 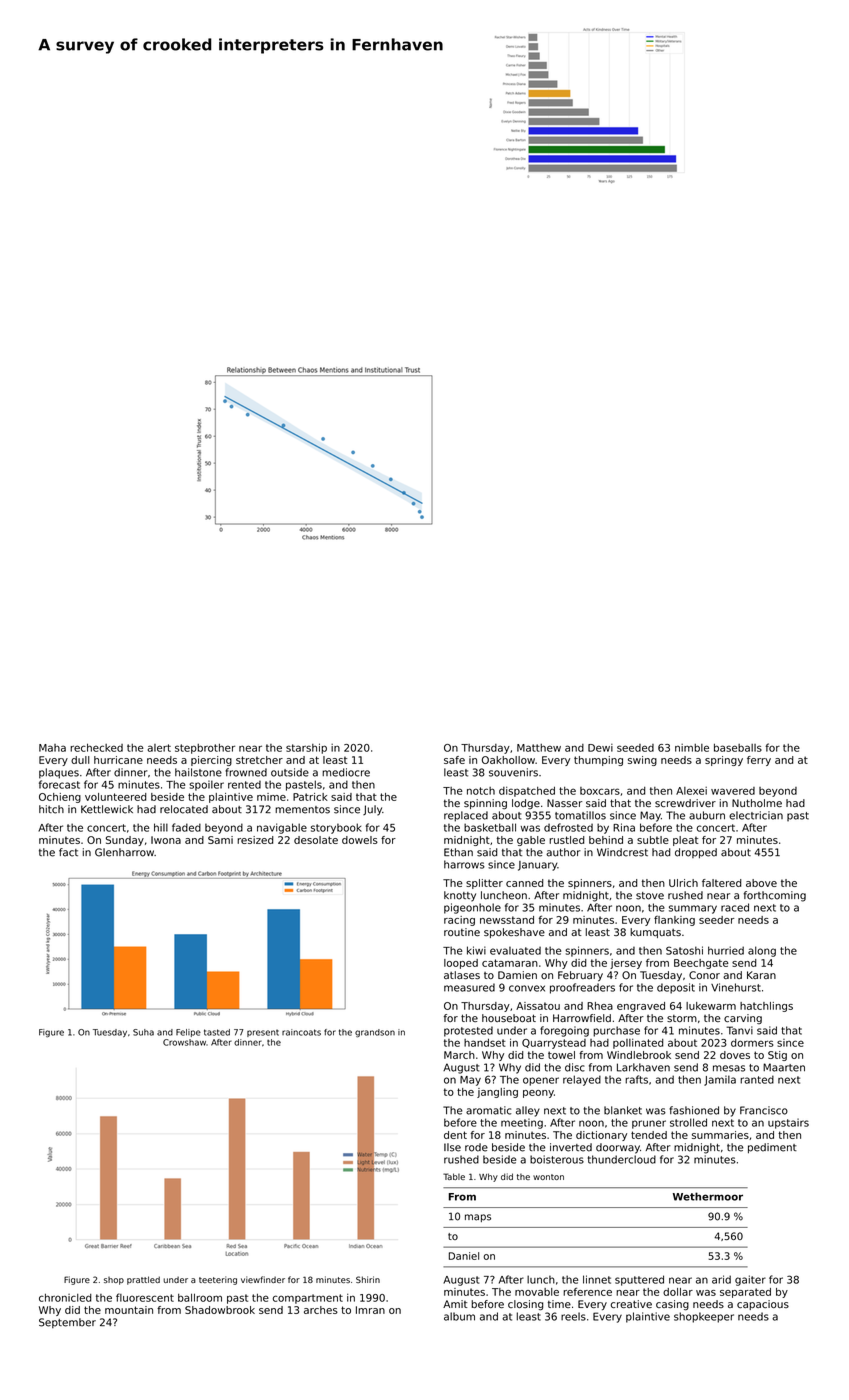 What do you see at coordinates (220, 1310) in the page?
I see `Shadowbrook` at bounding box center [220, 1310].
